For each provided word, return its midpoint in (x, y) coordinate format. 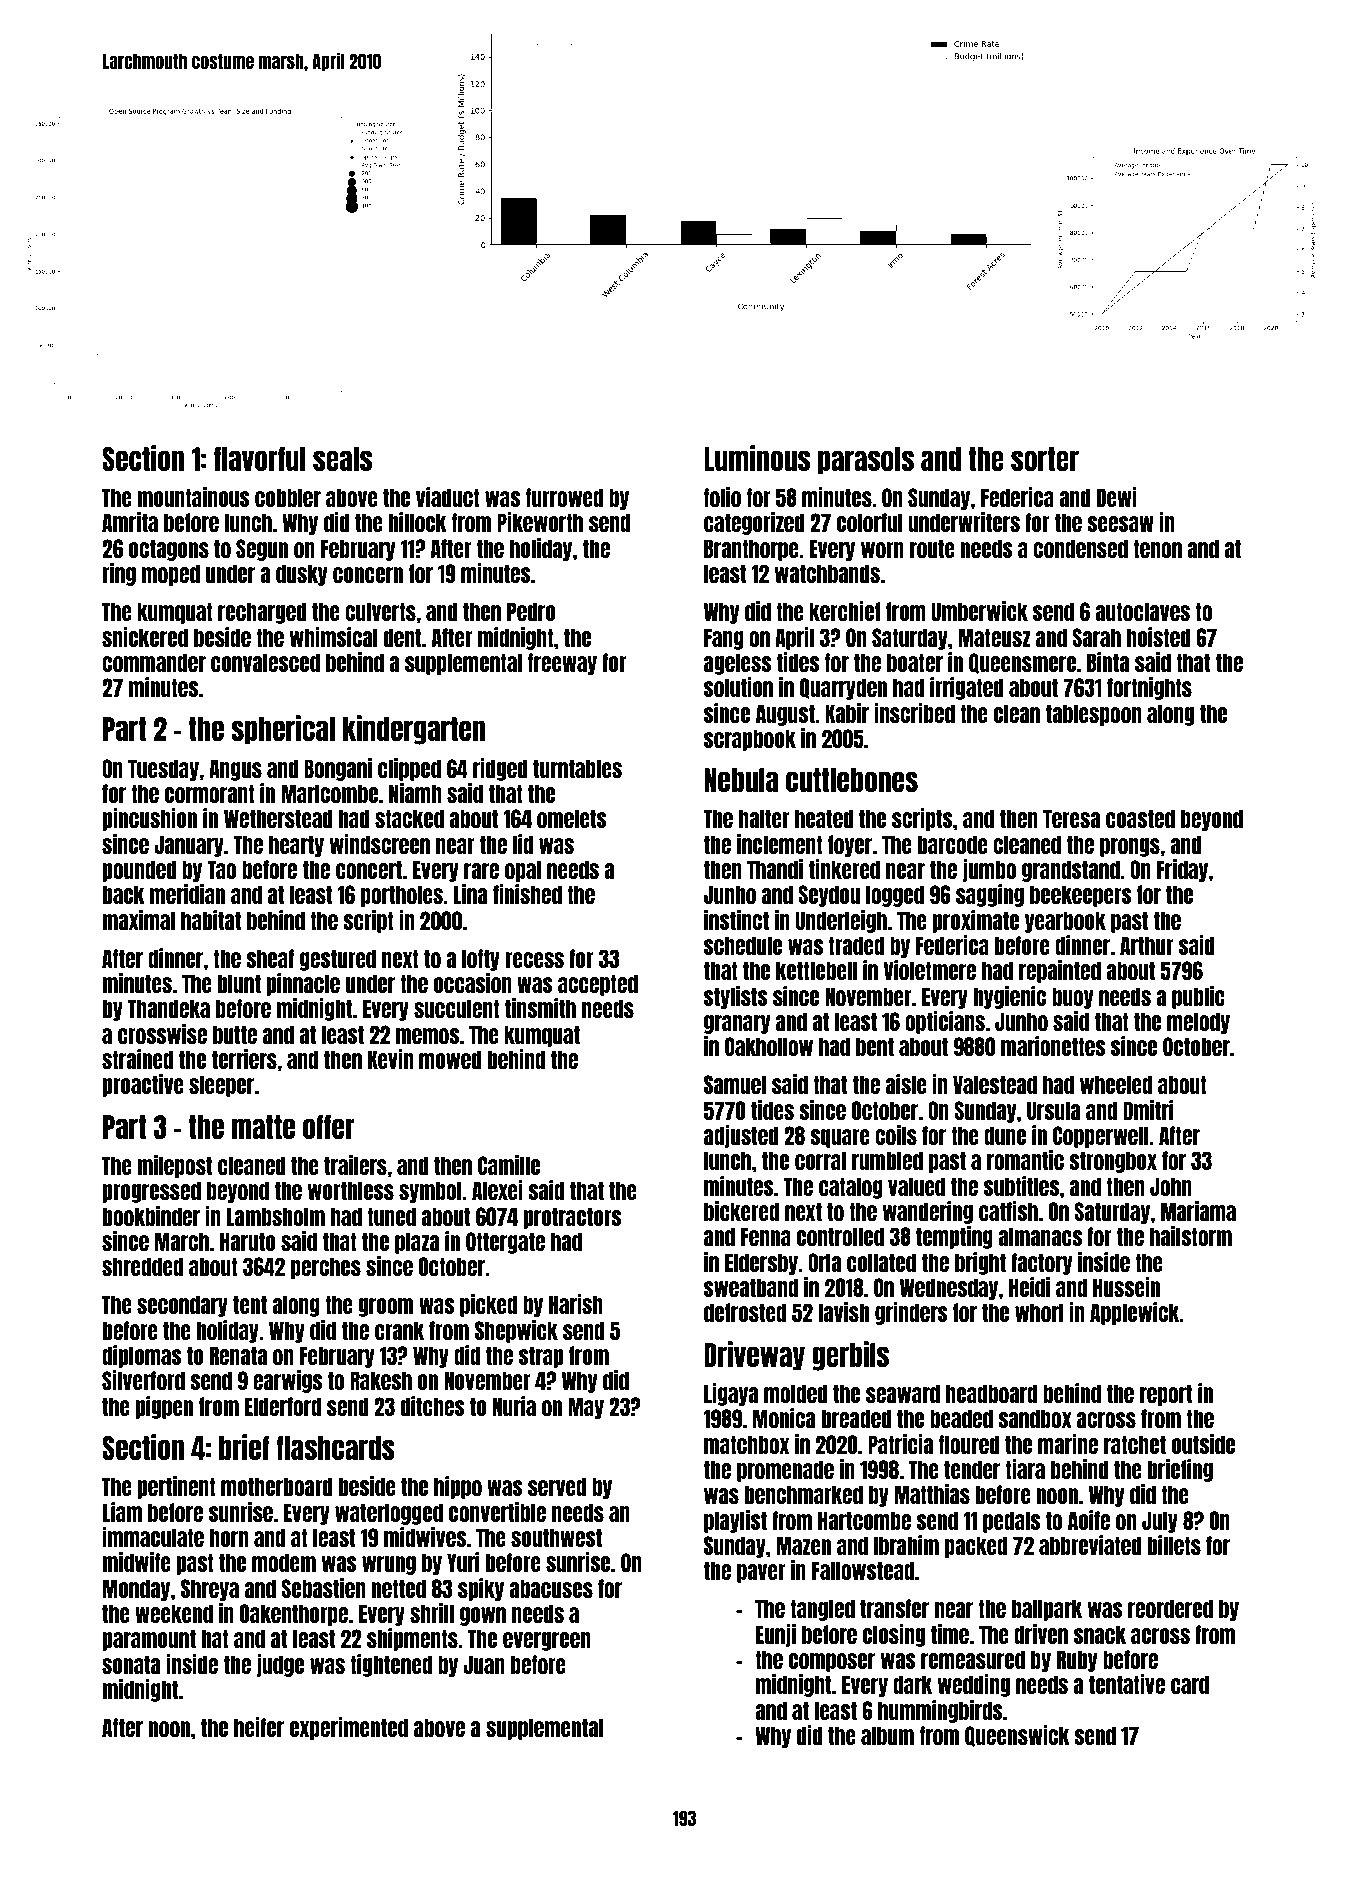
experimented (349, 1728)
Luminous (757, 458)
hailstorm (1191, 1236)
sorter (1045, 459)
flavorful (259, 459)
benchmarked (804, 1494)
